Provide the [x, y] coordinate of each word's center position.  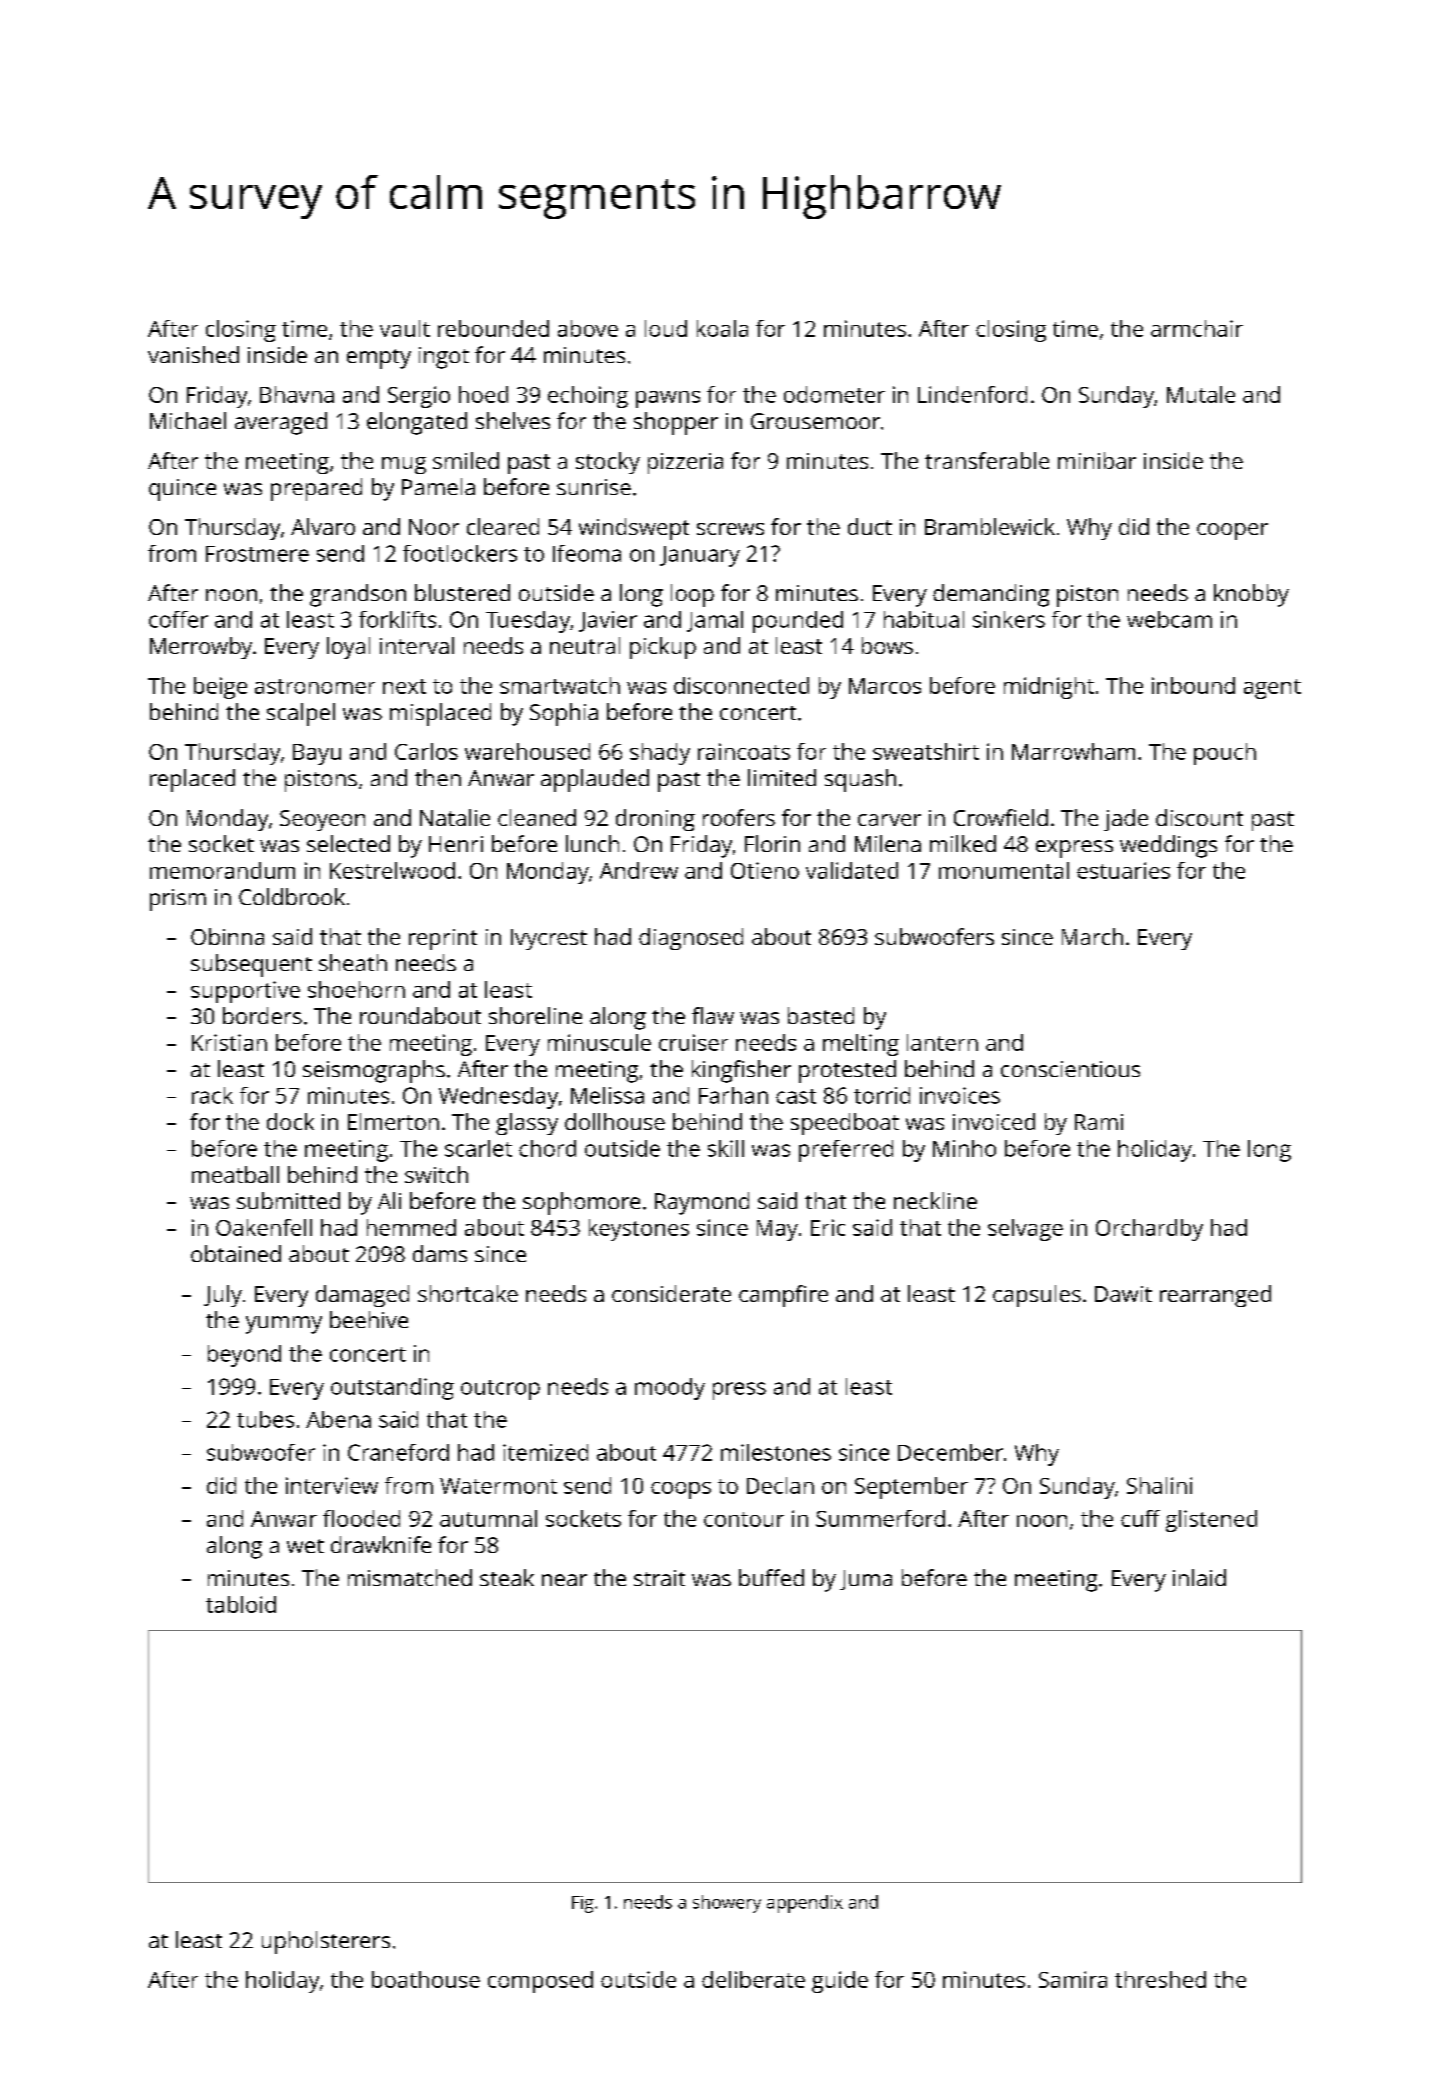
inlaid [1199, 1577]
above [588, 328]
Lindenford [972, 394]
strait [659, 1578]
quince [182, 490]
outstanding [392, 1389]
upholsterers [326, 1942]
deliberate [753, 1979]
